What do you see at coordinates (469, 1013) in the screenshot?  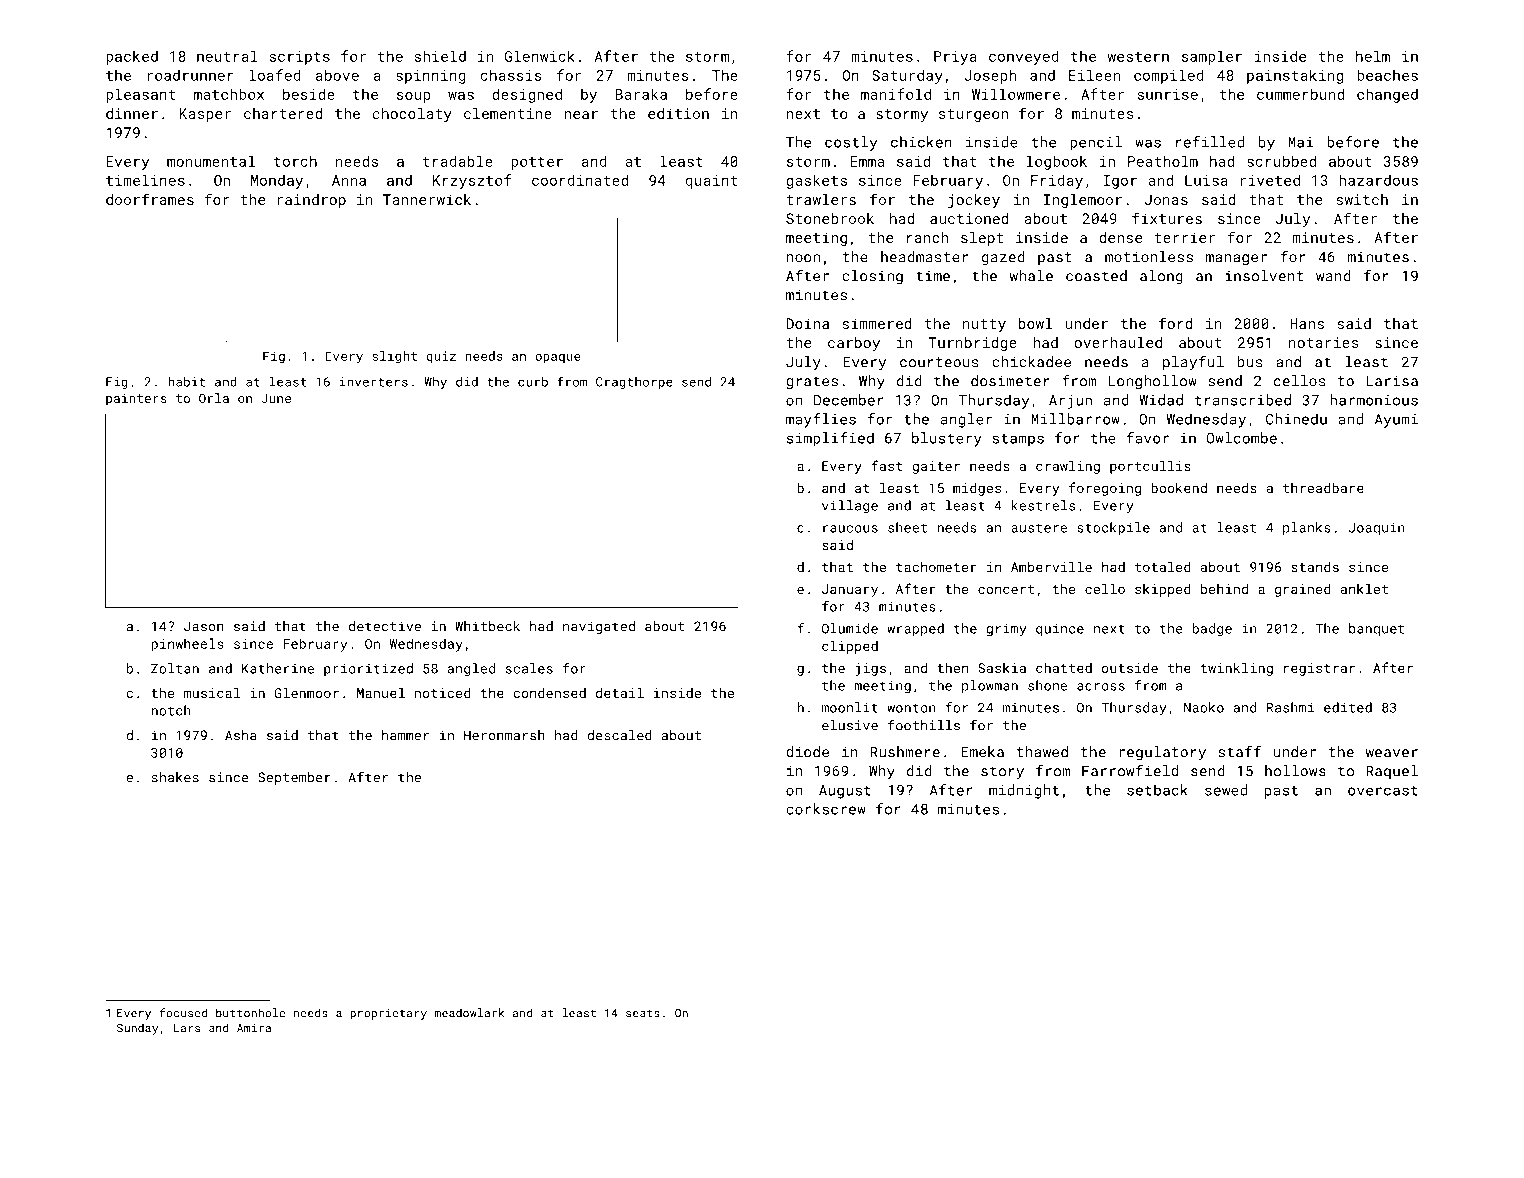 I see `meadowlark` at bounding box center [469, 1013].
